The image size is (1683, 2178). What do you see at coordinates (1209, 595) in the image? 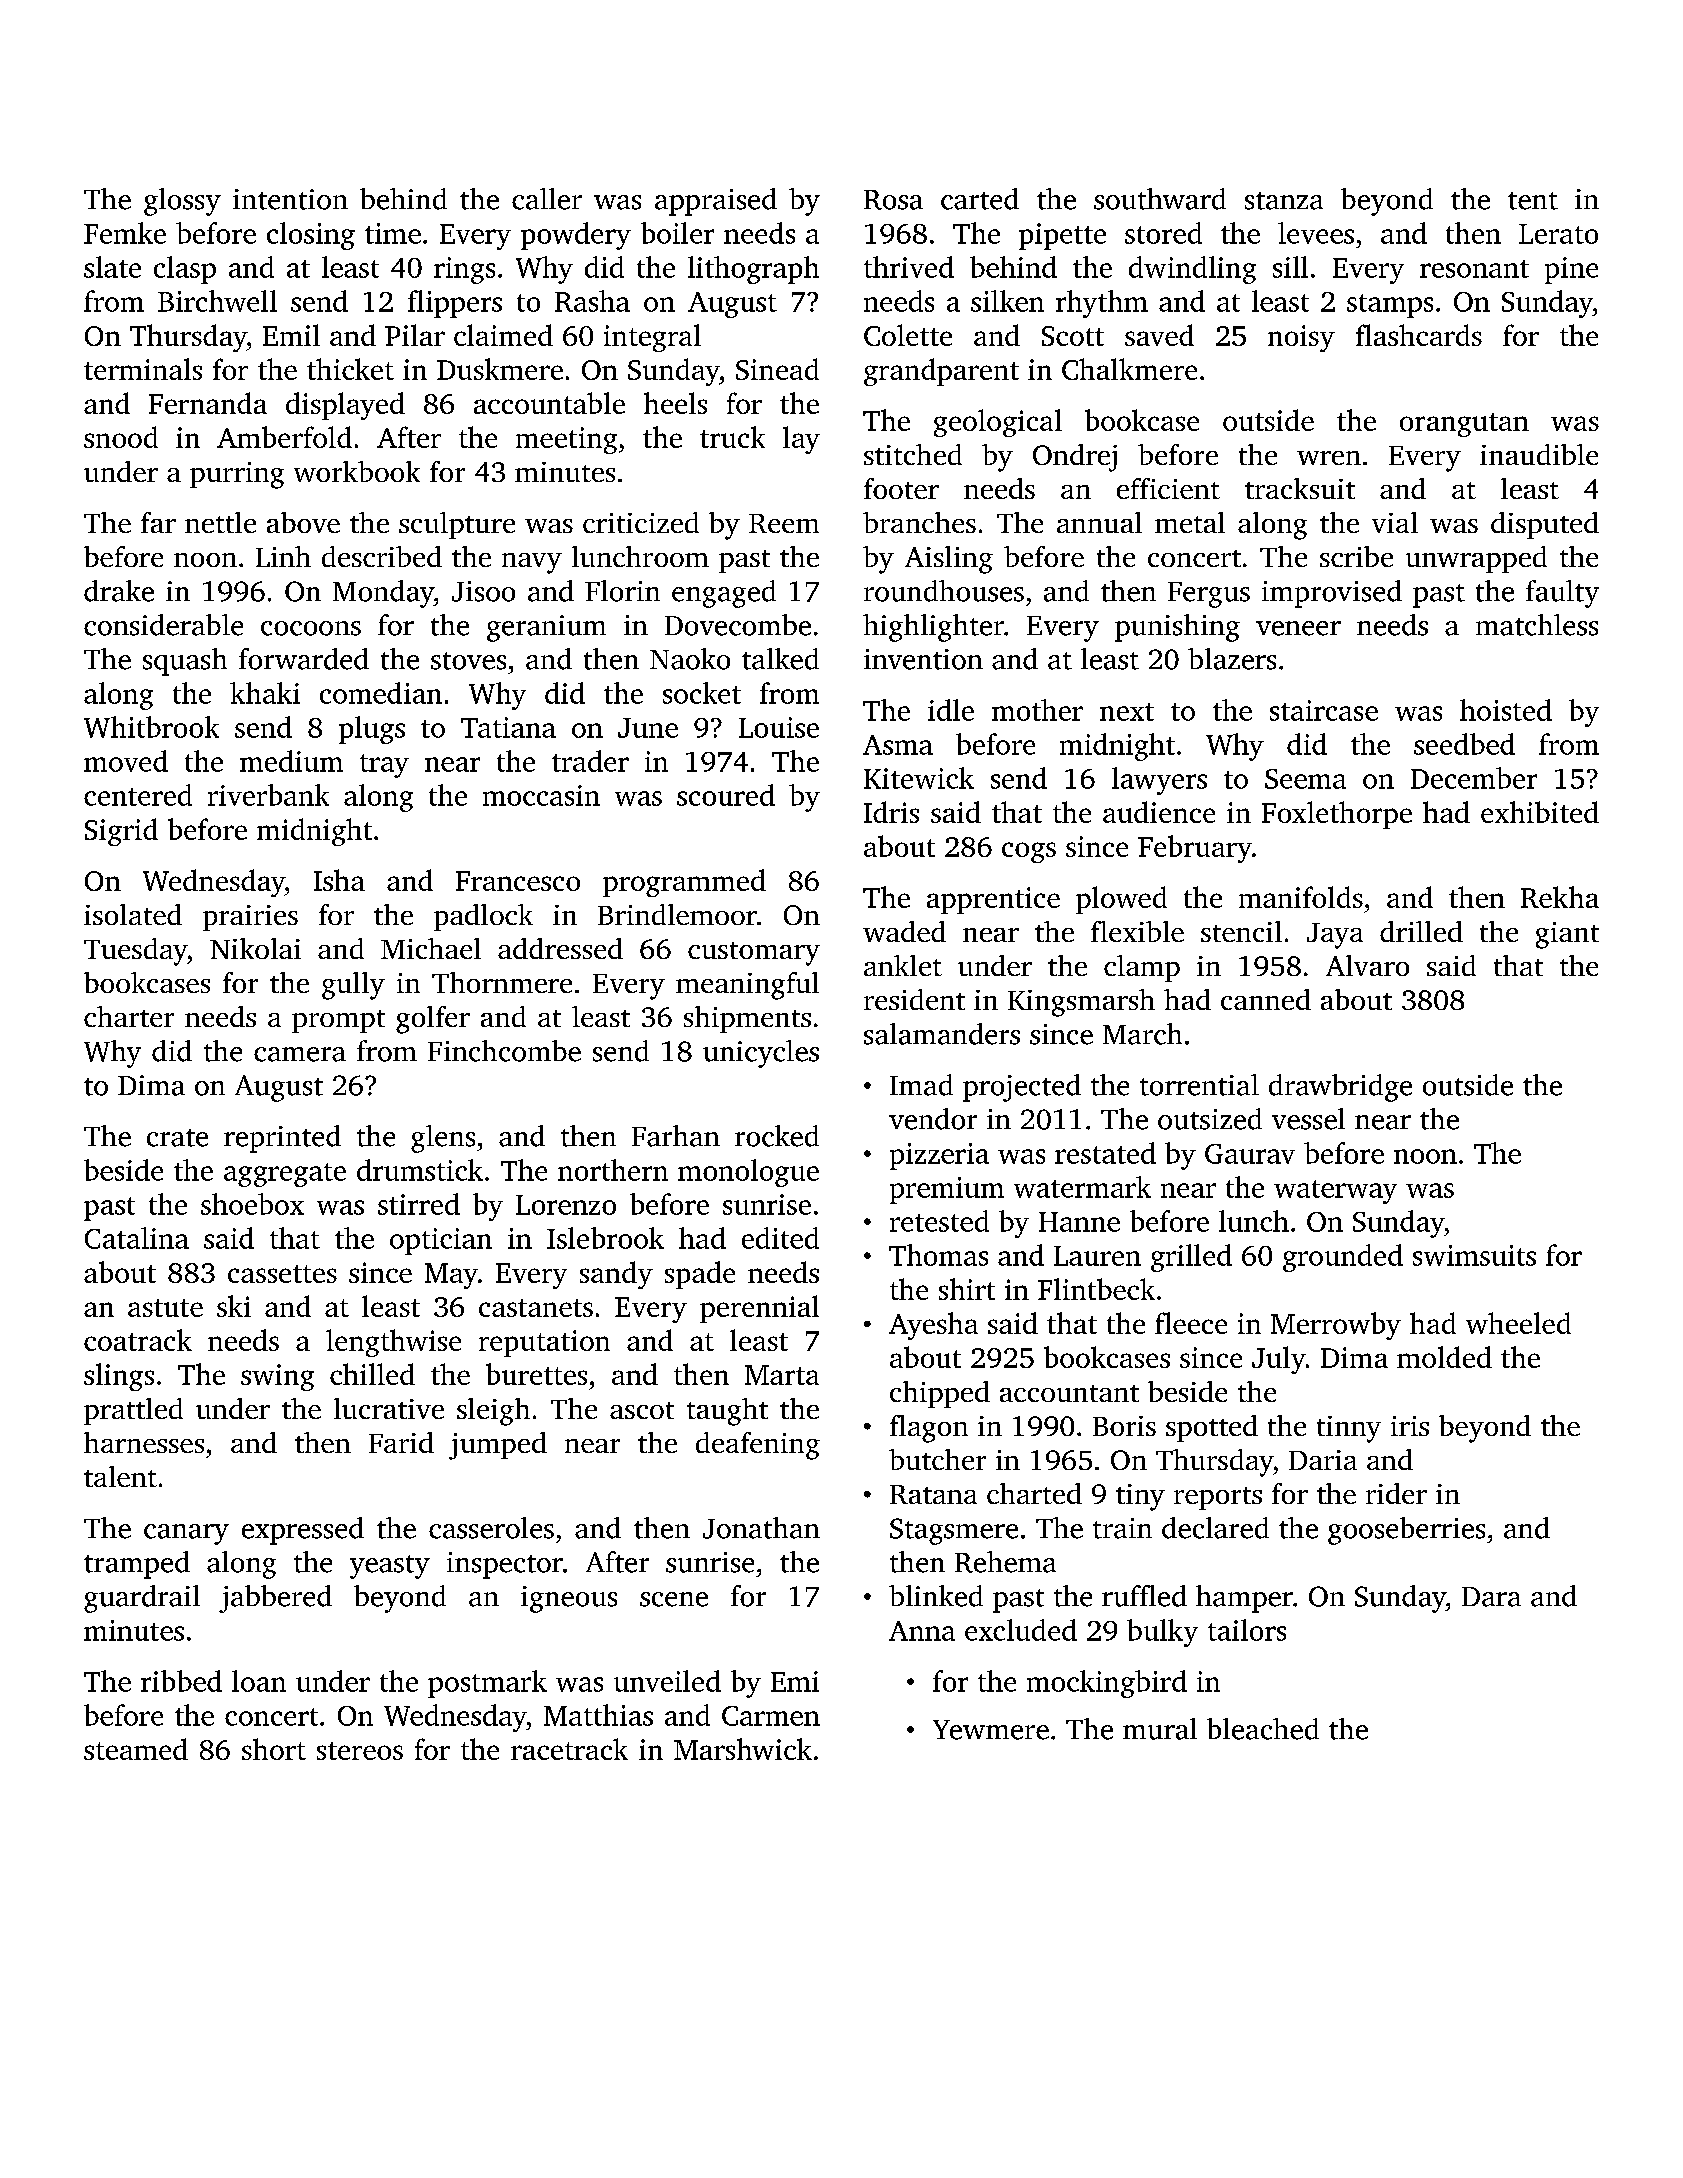
I see `Fergus` at bounding box center [1209, 595].
